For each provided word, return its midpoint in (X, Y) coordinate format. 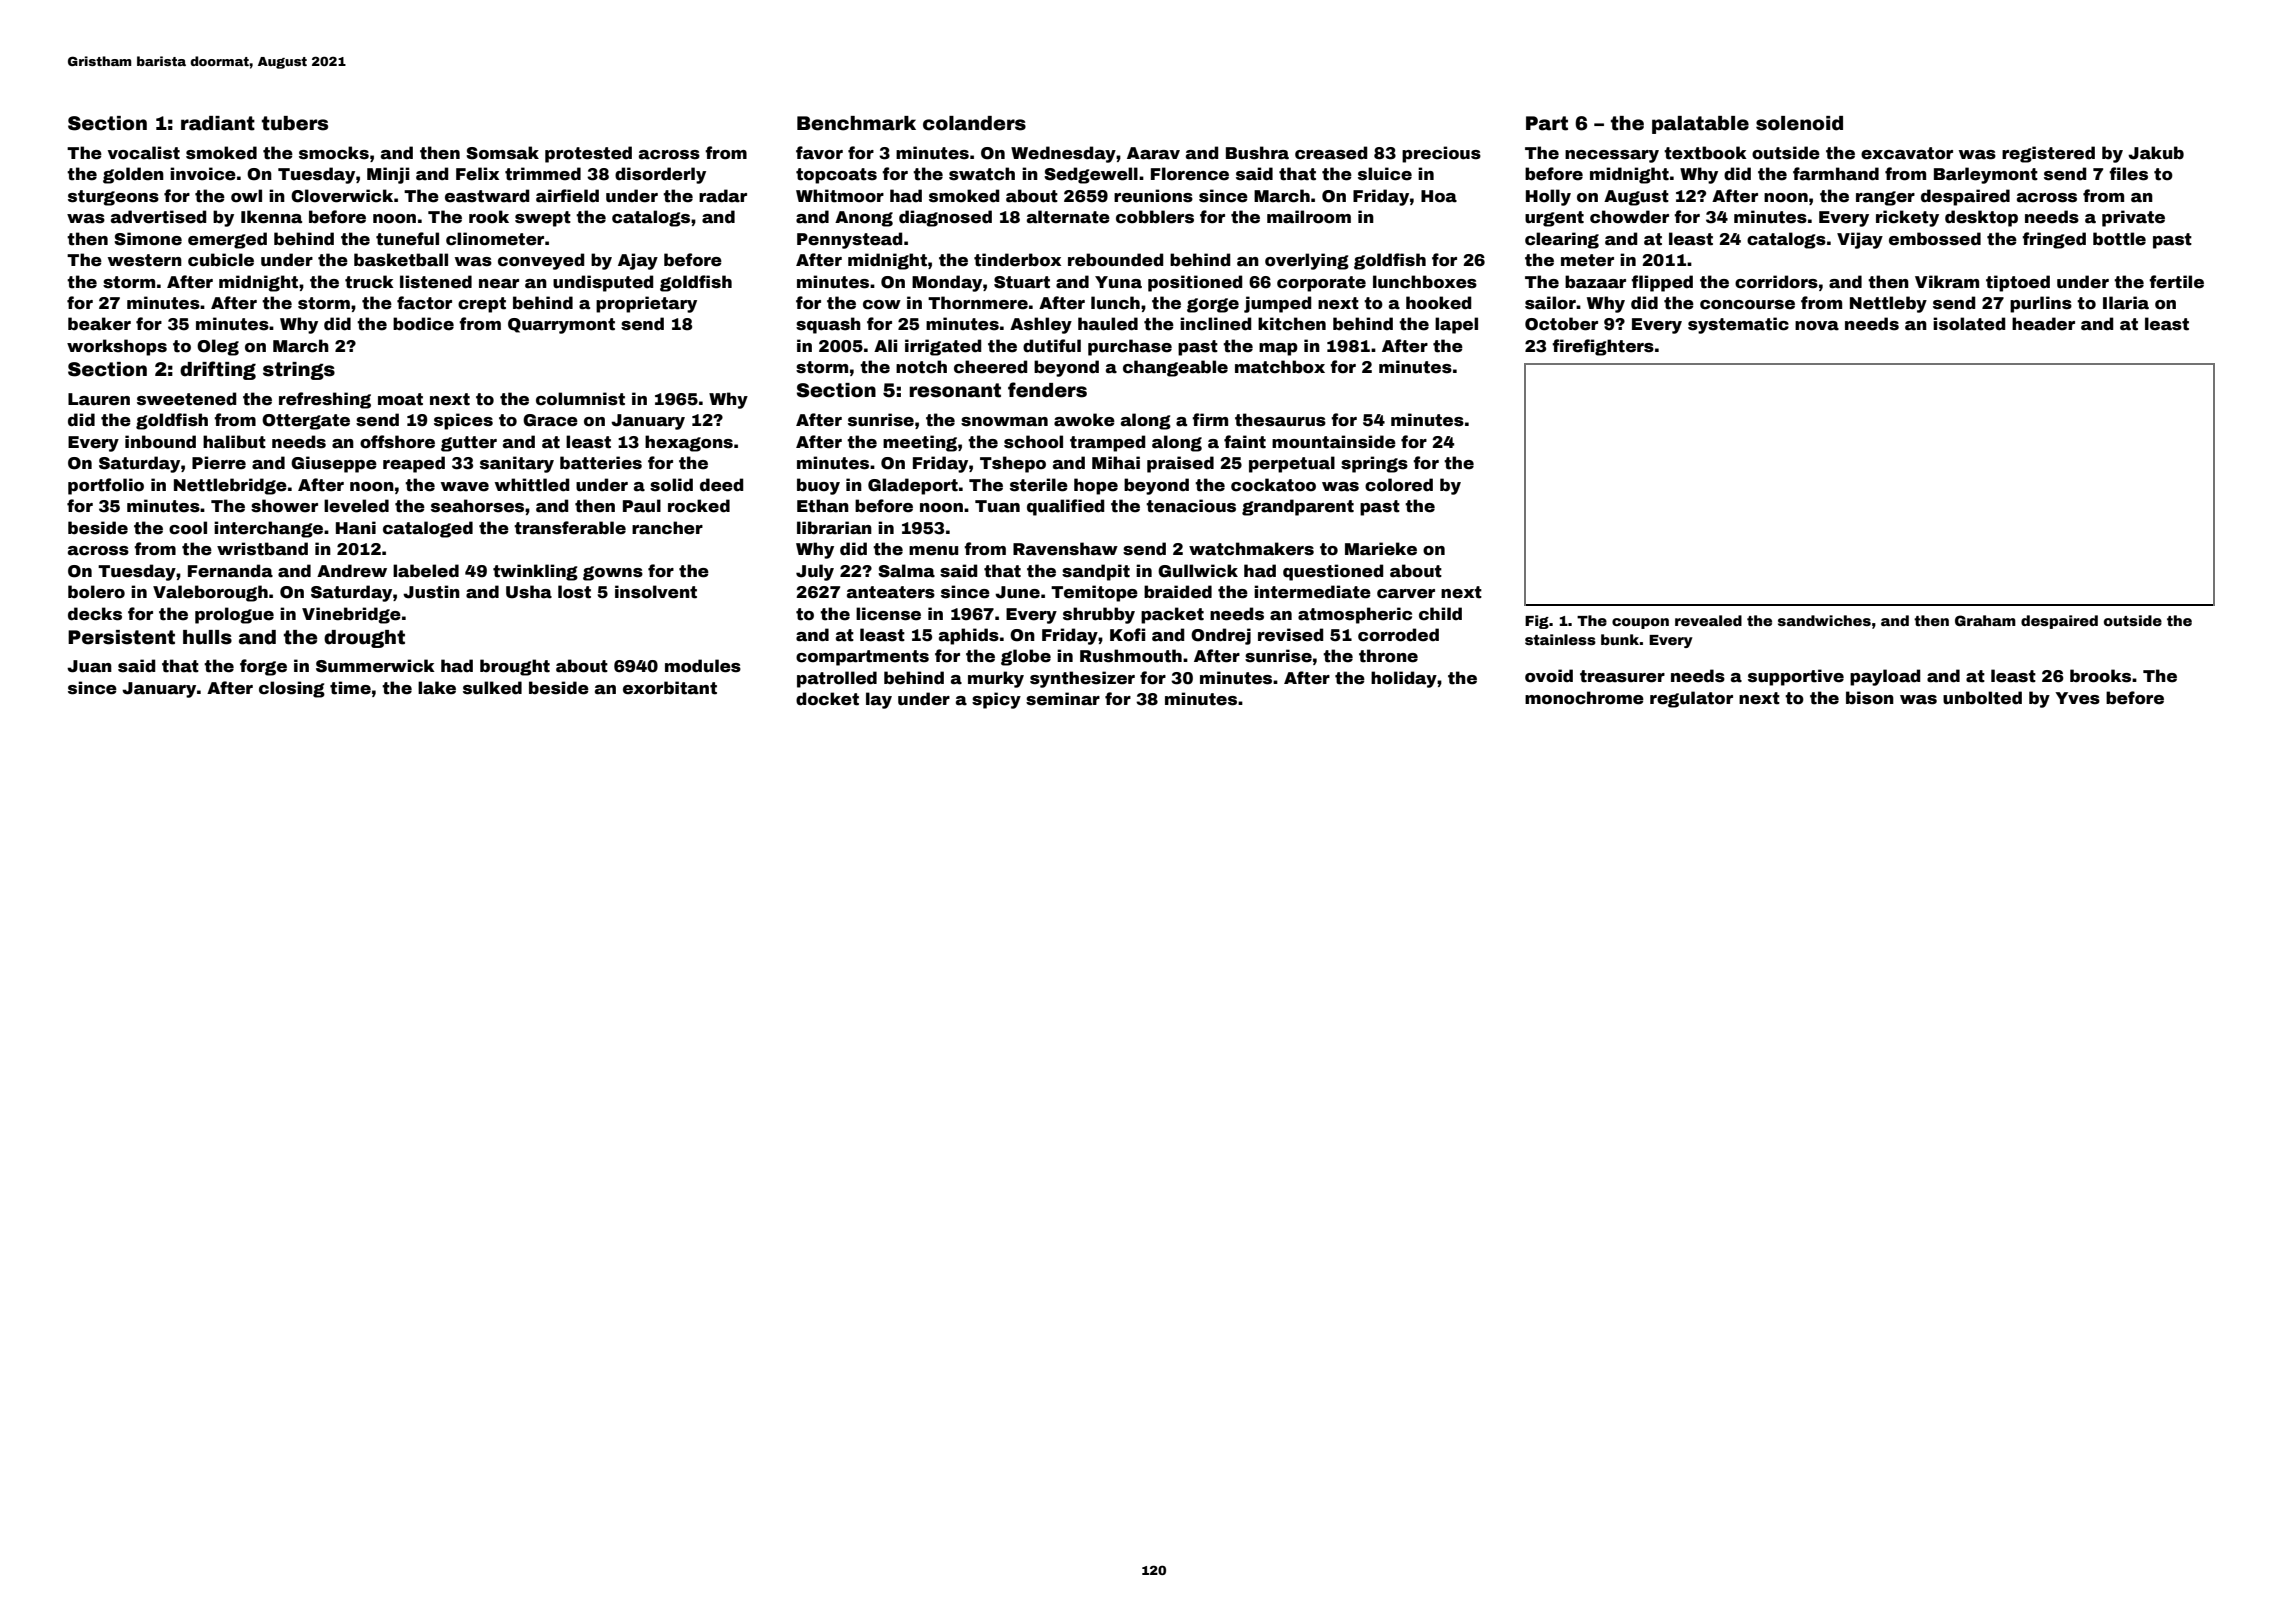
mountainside (1334, 442)
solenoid (1799, 123)
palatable (1700, 125)
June (1017, 592)
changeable (1175, 368)
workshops (117, 347)
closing (292, 689)
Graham (1985, 620)
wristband (262, 549)
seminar (1063, 699)
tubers (295, 123)
